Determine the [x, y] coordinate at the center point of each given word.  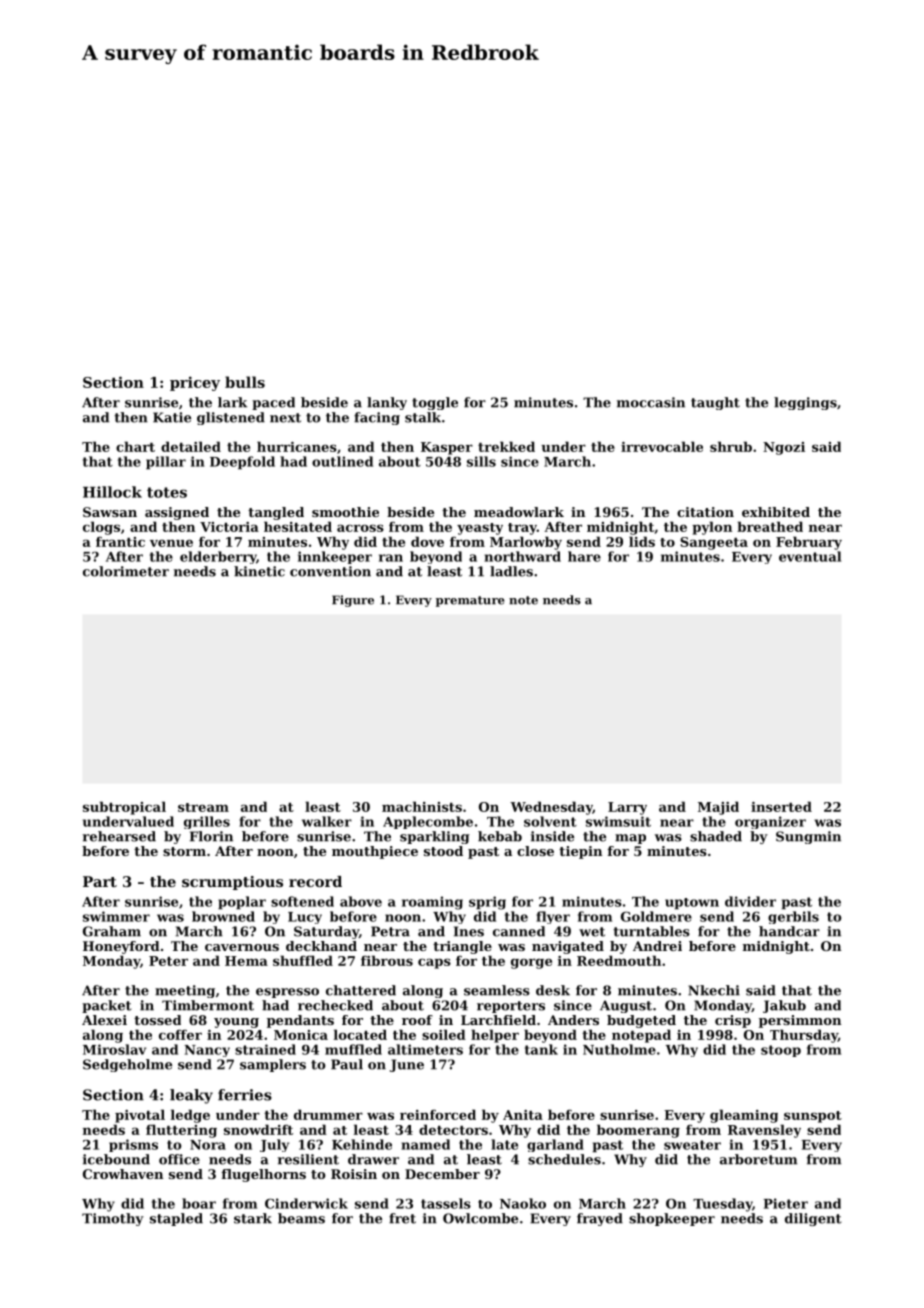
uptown [692, 904]
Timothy [113, 1219]
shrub [731, 446]
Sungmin [808, 837]
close [535, 851]
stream [203, 807]
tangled [276, 513]
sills [481, 461]
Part [100, 881]
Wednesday [551, 808]
